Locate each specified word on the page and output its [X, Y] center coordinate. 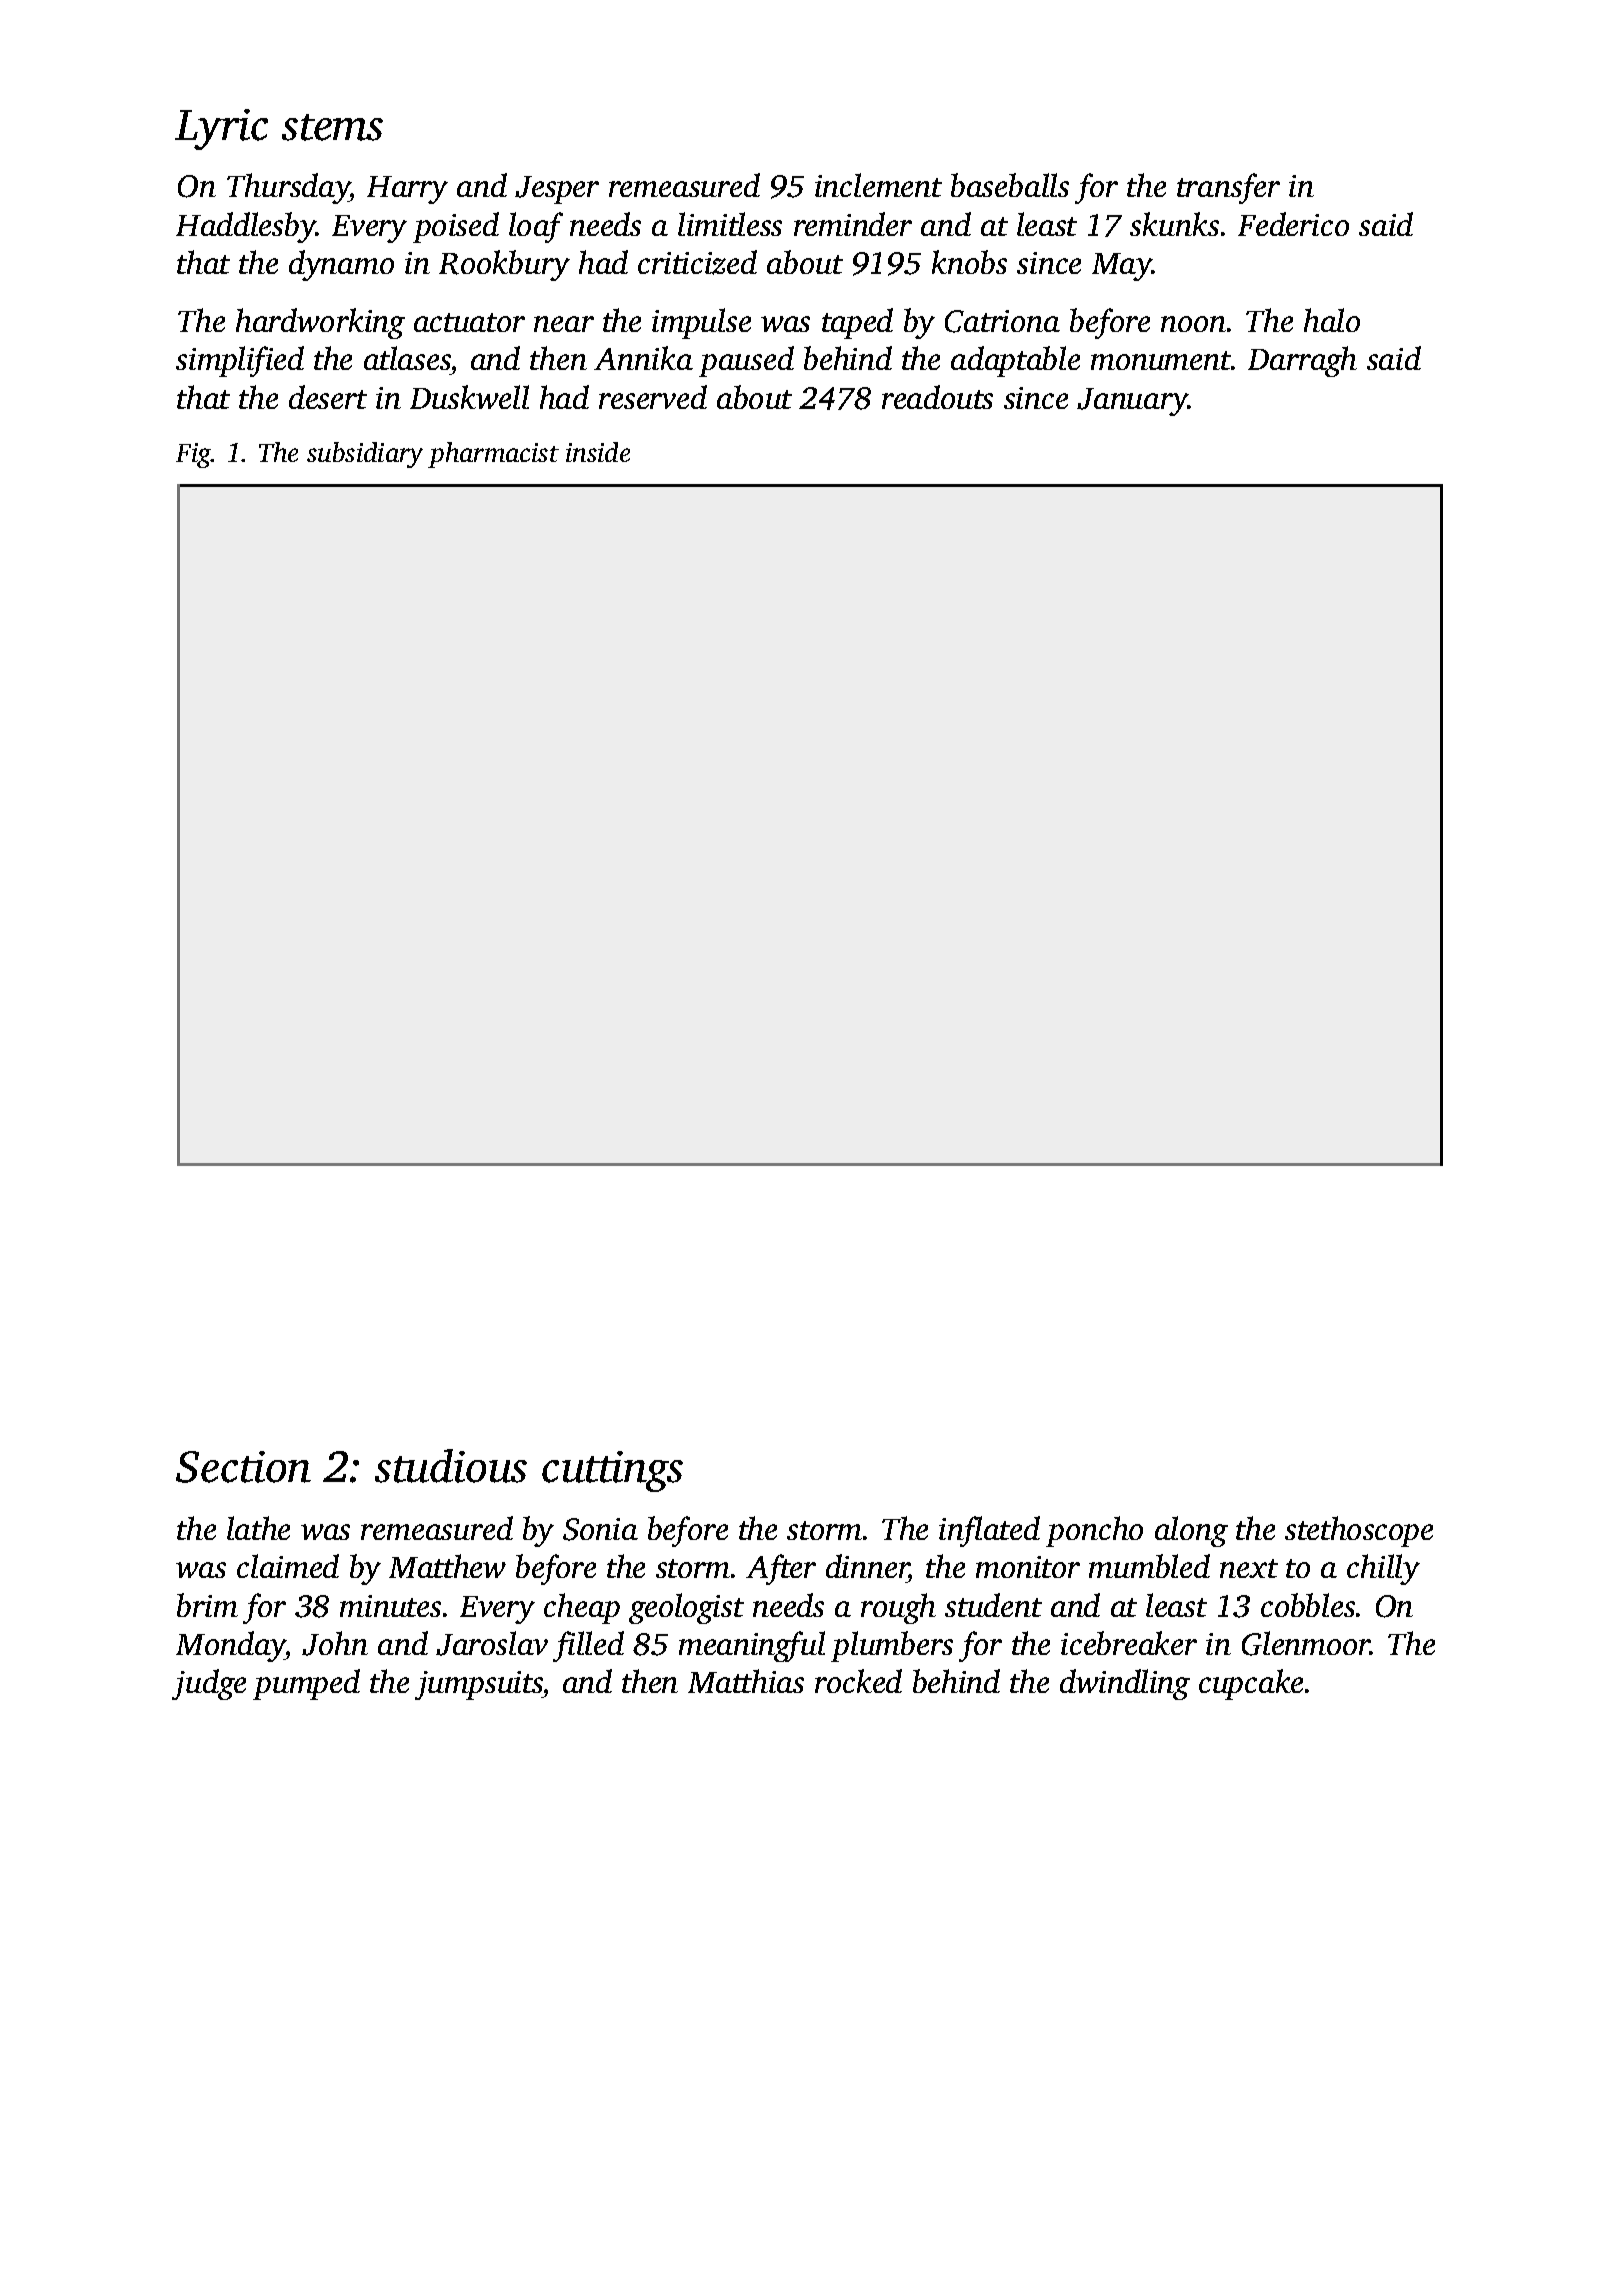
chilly [1383, 1569]
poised [456, 227]
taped [857, 323]
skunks [1174, 224]
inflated [989, 1531]
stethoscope [1359, 1531]
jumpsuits [479, 1685]
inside [598, 452]
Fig [193, 455]
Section [243, 1467]
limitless [730, 224]
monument [1161, 360]
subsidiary [365, 455]
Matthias [746, 1681]
